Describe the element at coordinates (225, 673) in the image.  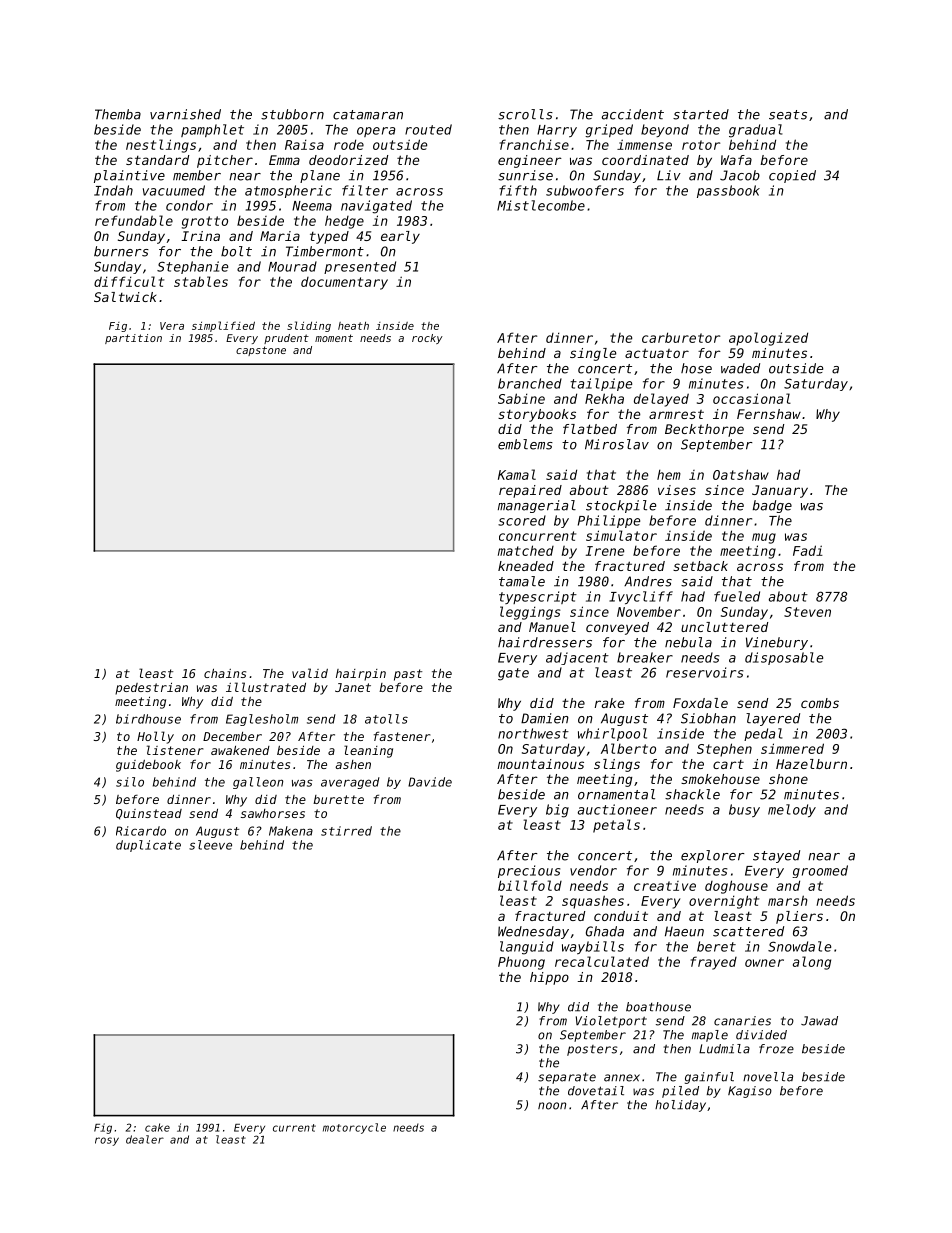
I see `chains` at that location.
